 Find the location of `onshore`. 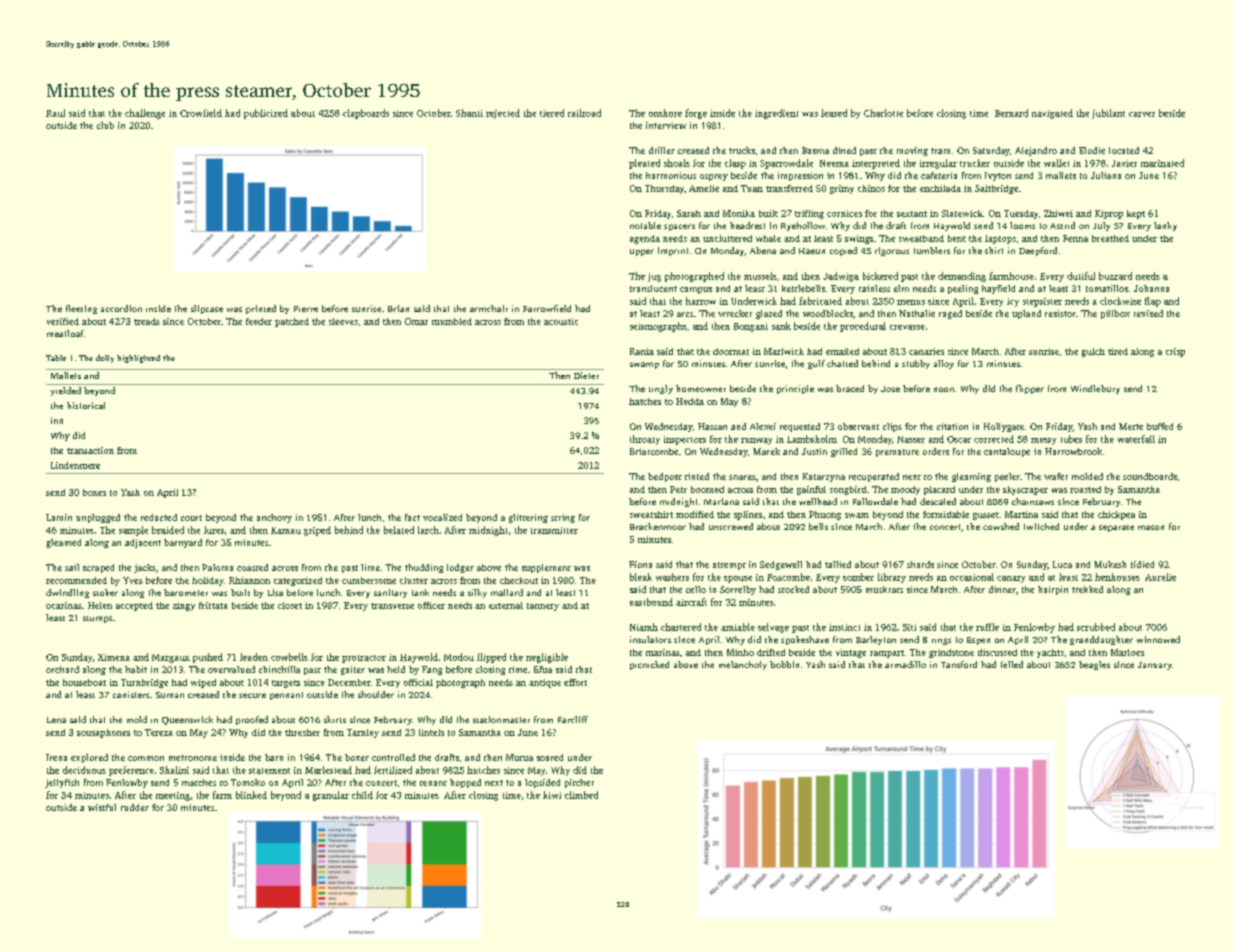

onshore is located at coordinates (665, 113).
